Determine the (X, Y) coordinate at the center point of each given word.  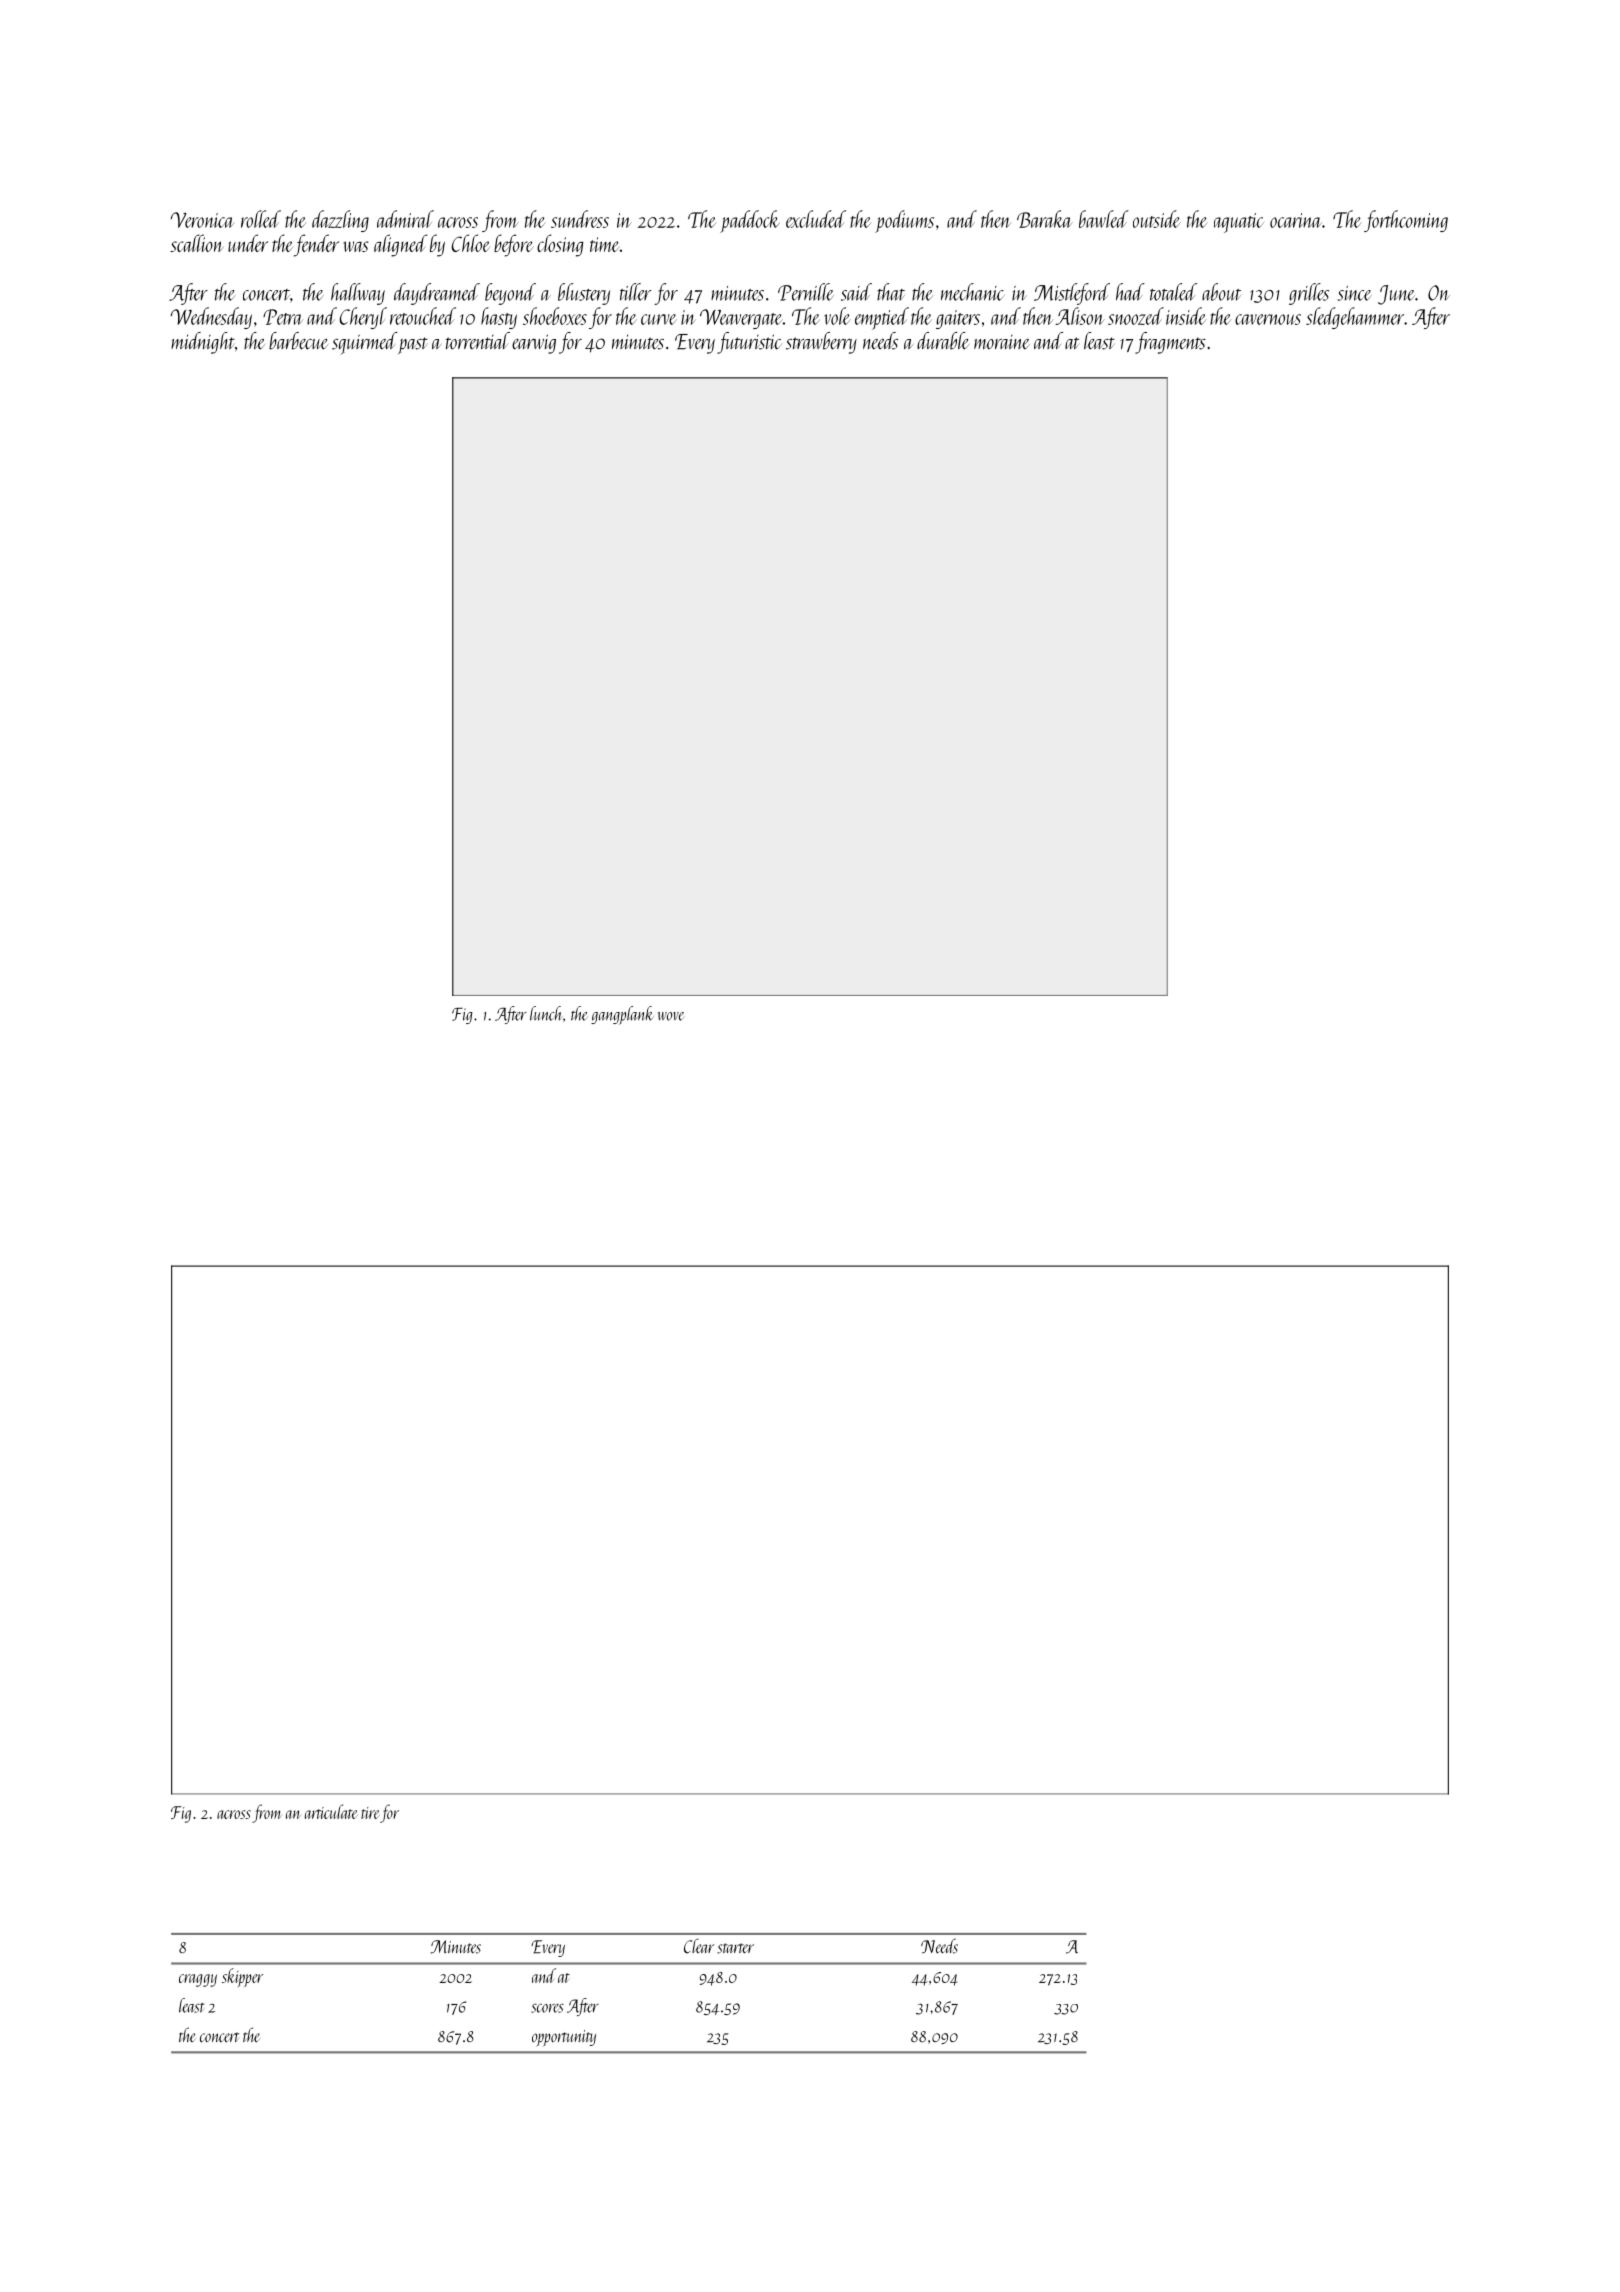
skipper (242, 1977)
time (604, 244)
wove (671, 1016)
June (1396, 295)
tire (370, 1813)
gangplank (622, 1015)
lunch (546, 1013)
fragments (1170, 343)
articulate (331, 1811)
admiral (405, 219)
